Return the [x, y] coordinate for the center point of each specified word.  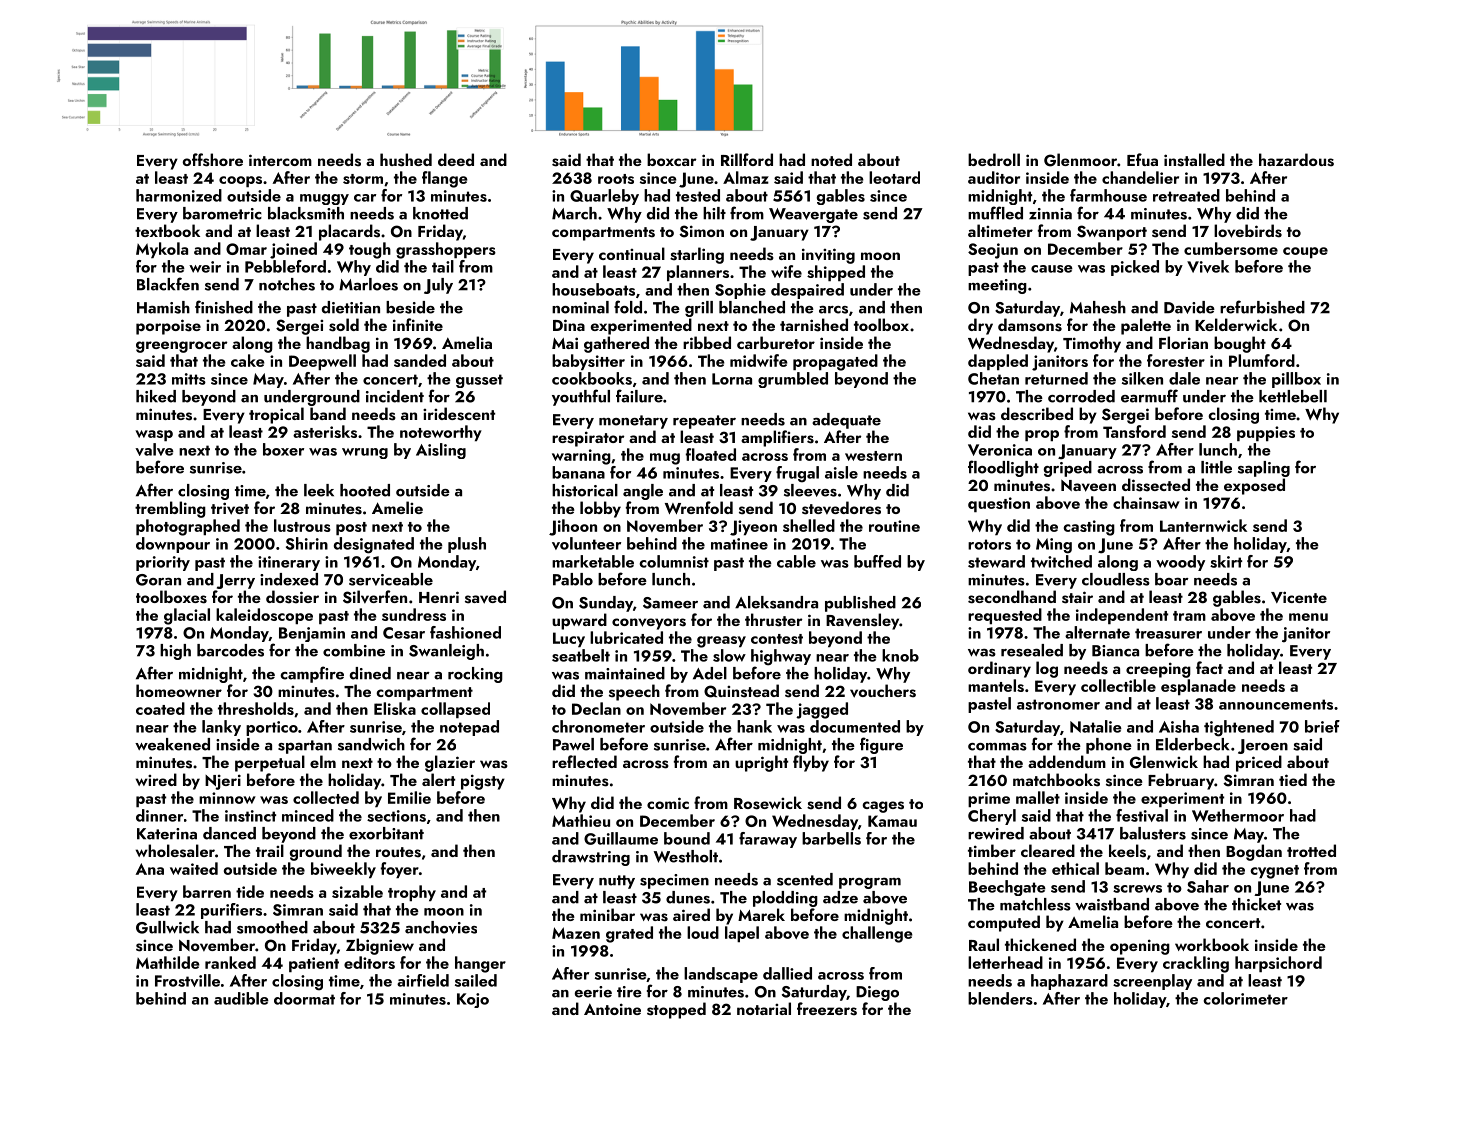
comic [668, 803]
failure [639, 396]
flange [445, 179]
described [1037, 414]
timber [992, 850]
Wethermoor [1238, 815]
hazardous [1296, 160]
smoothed [272, 927]
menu [1308, 617]
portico [272, 728]
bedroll [994, 159]
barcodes [230, 650]
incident [395, 396]
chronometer [598, 726]
